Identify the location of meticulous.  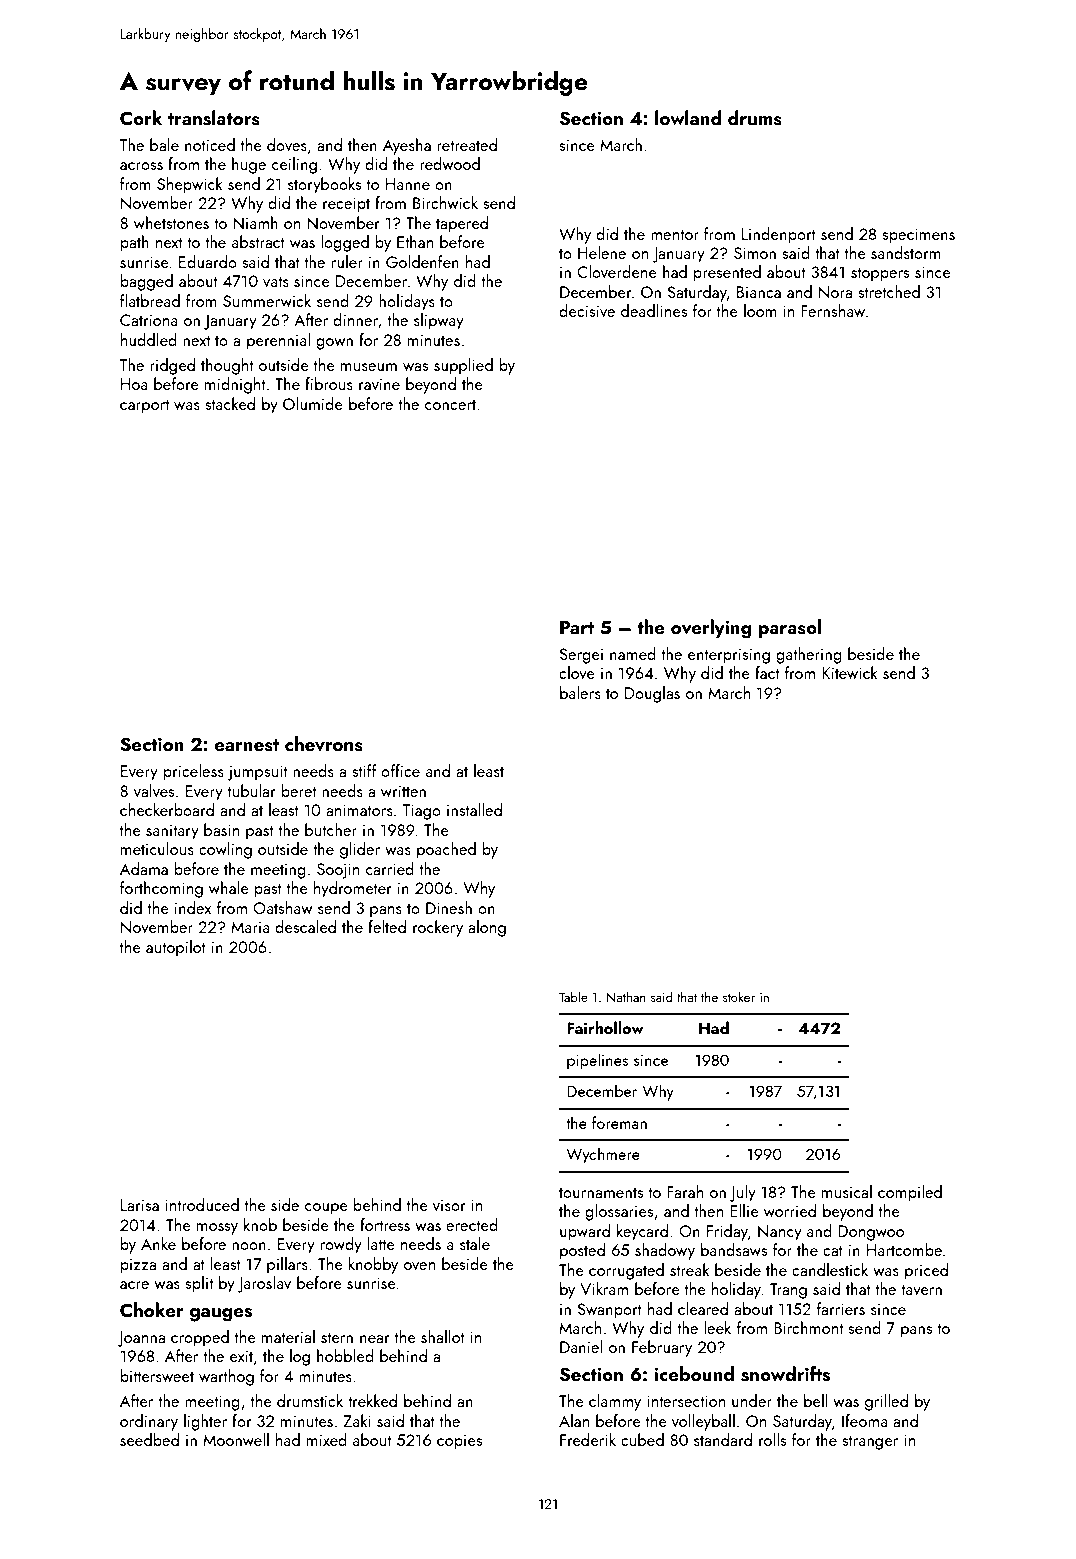
(157, 848).
